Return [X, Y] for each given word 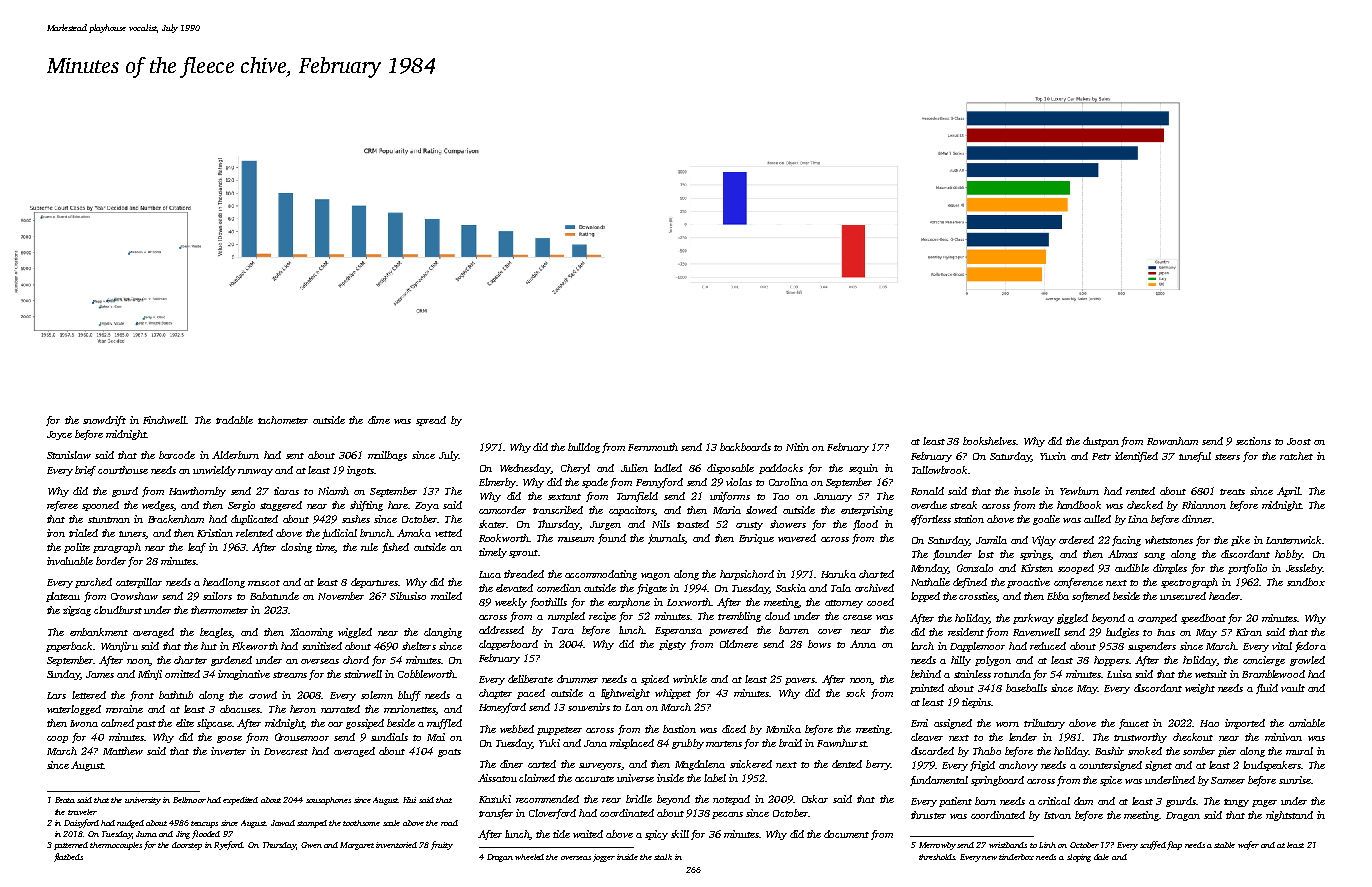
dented [847, 764]
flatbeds [68, 857]
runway [255, 472]
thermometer [219, 610]
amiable [1307, 723]
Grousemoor [302, 737]
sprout [523, 554]
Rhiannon [1204, 505]
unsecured [1183, 596]
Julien [634, 468]
